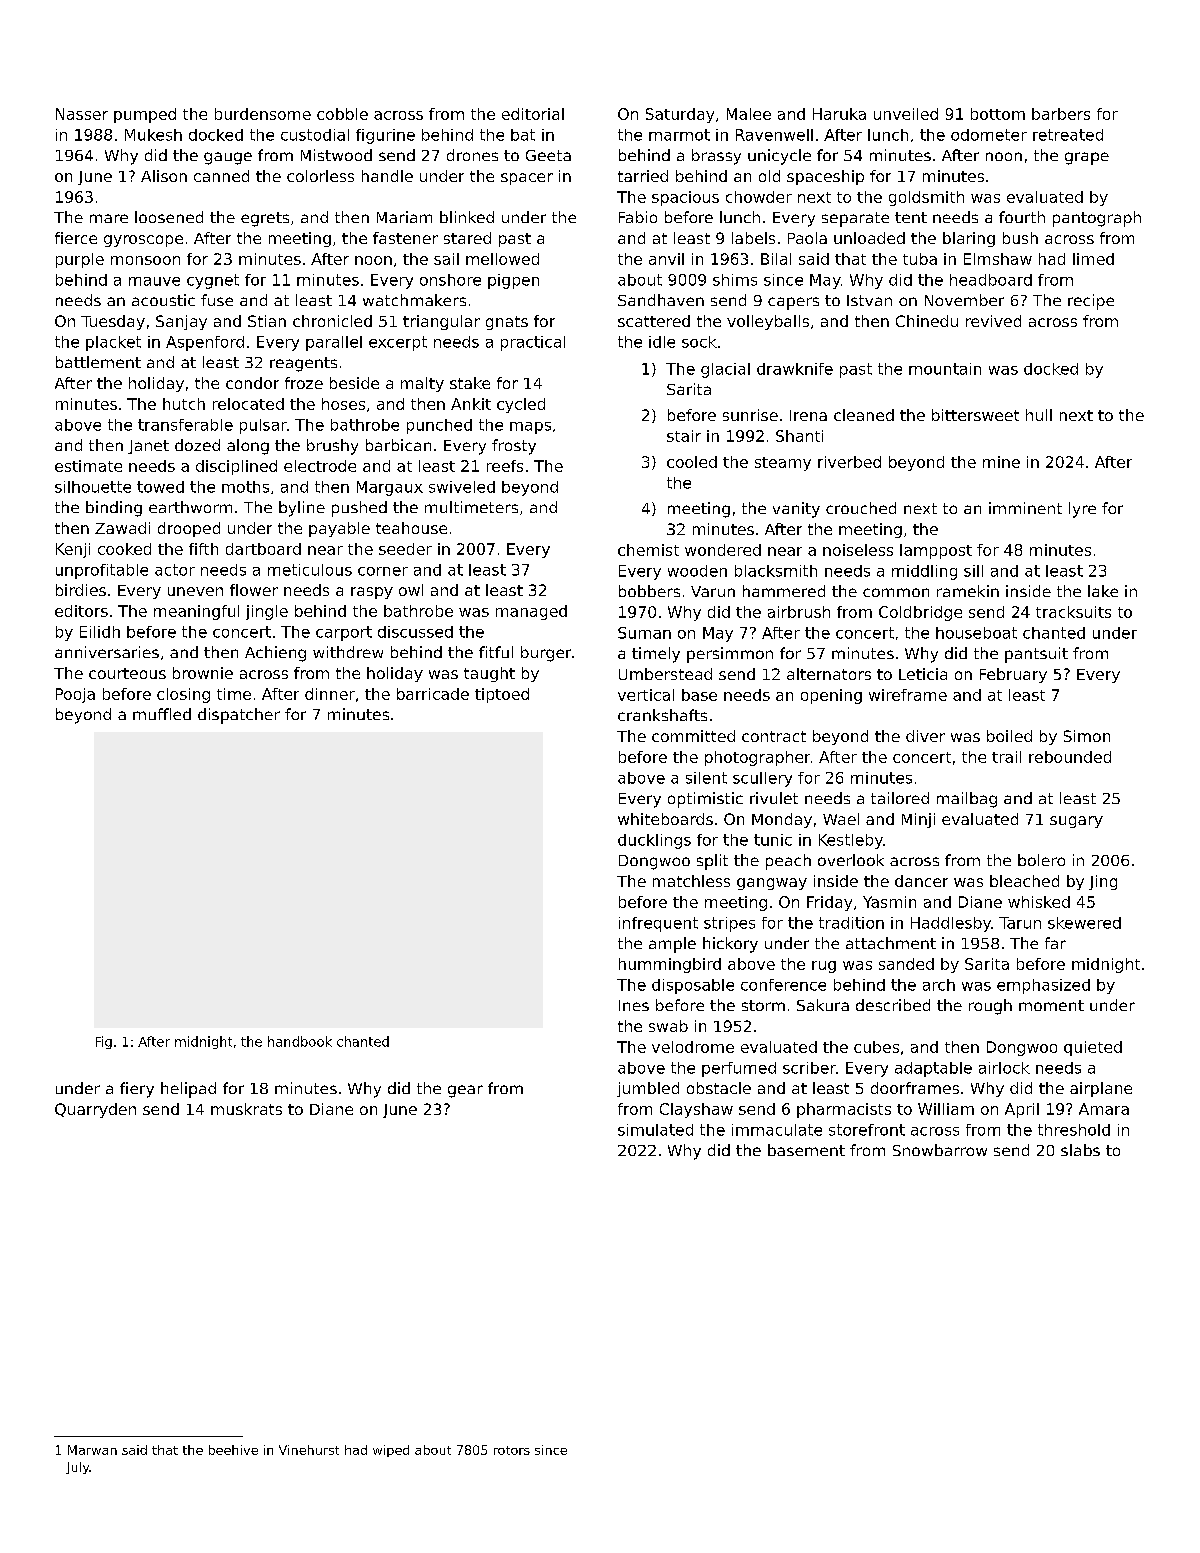  Describe the element at coordinates (78, 1468) in the screenshot. I see `July` at that location.
